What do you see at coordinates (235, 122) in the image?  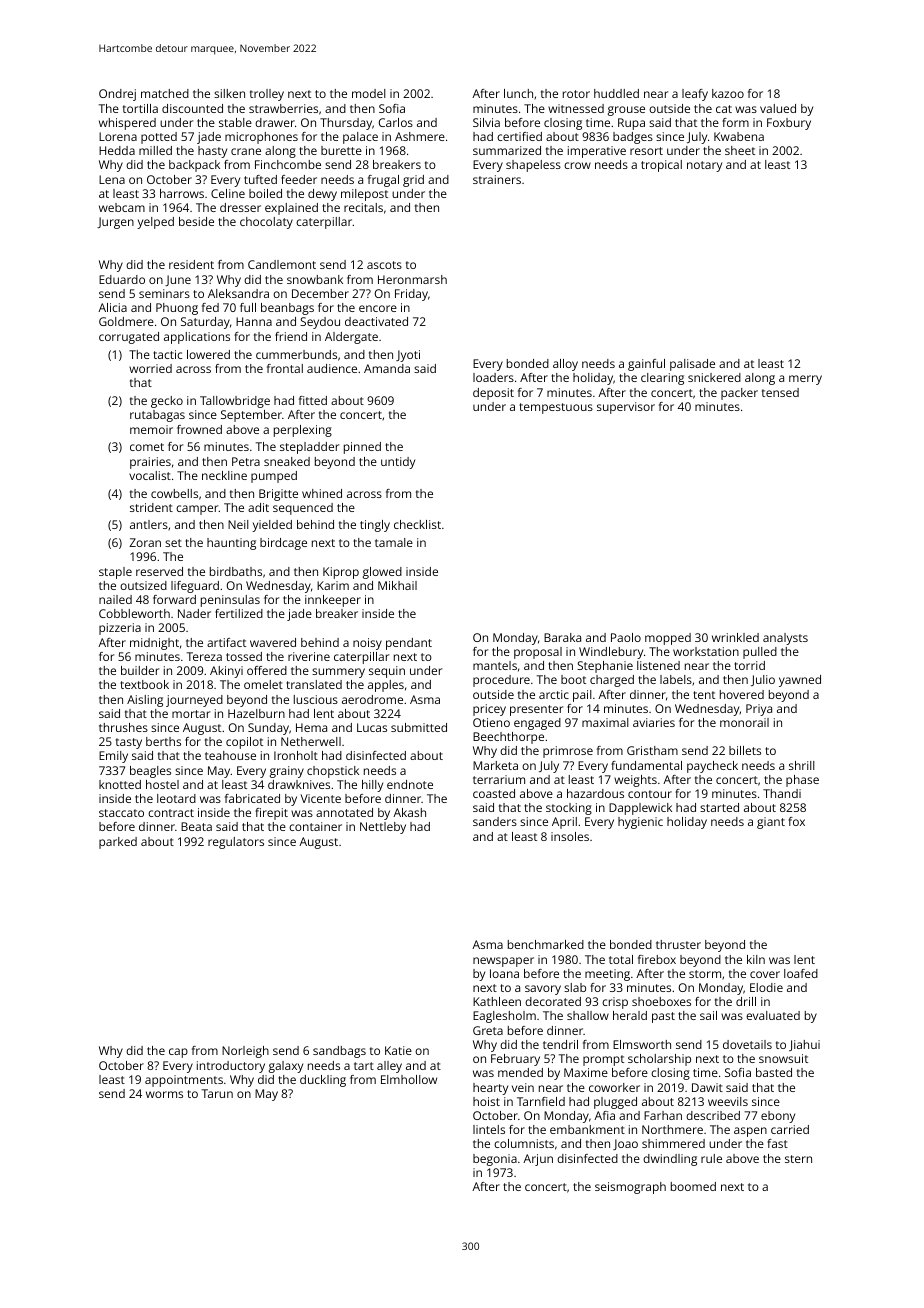 I see `stable` at bounding box center [235, 122].
